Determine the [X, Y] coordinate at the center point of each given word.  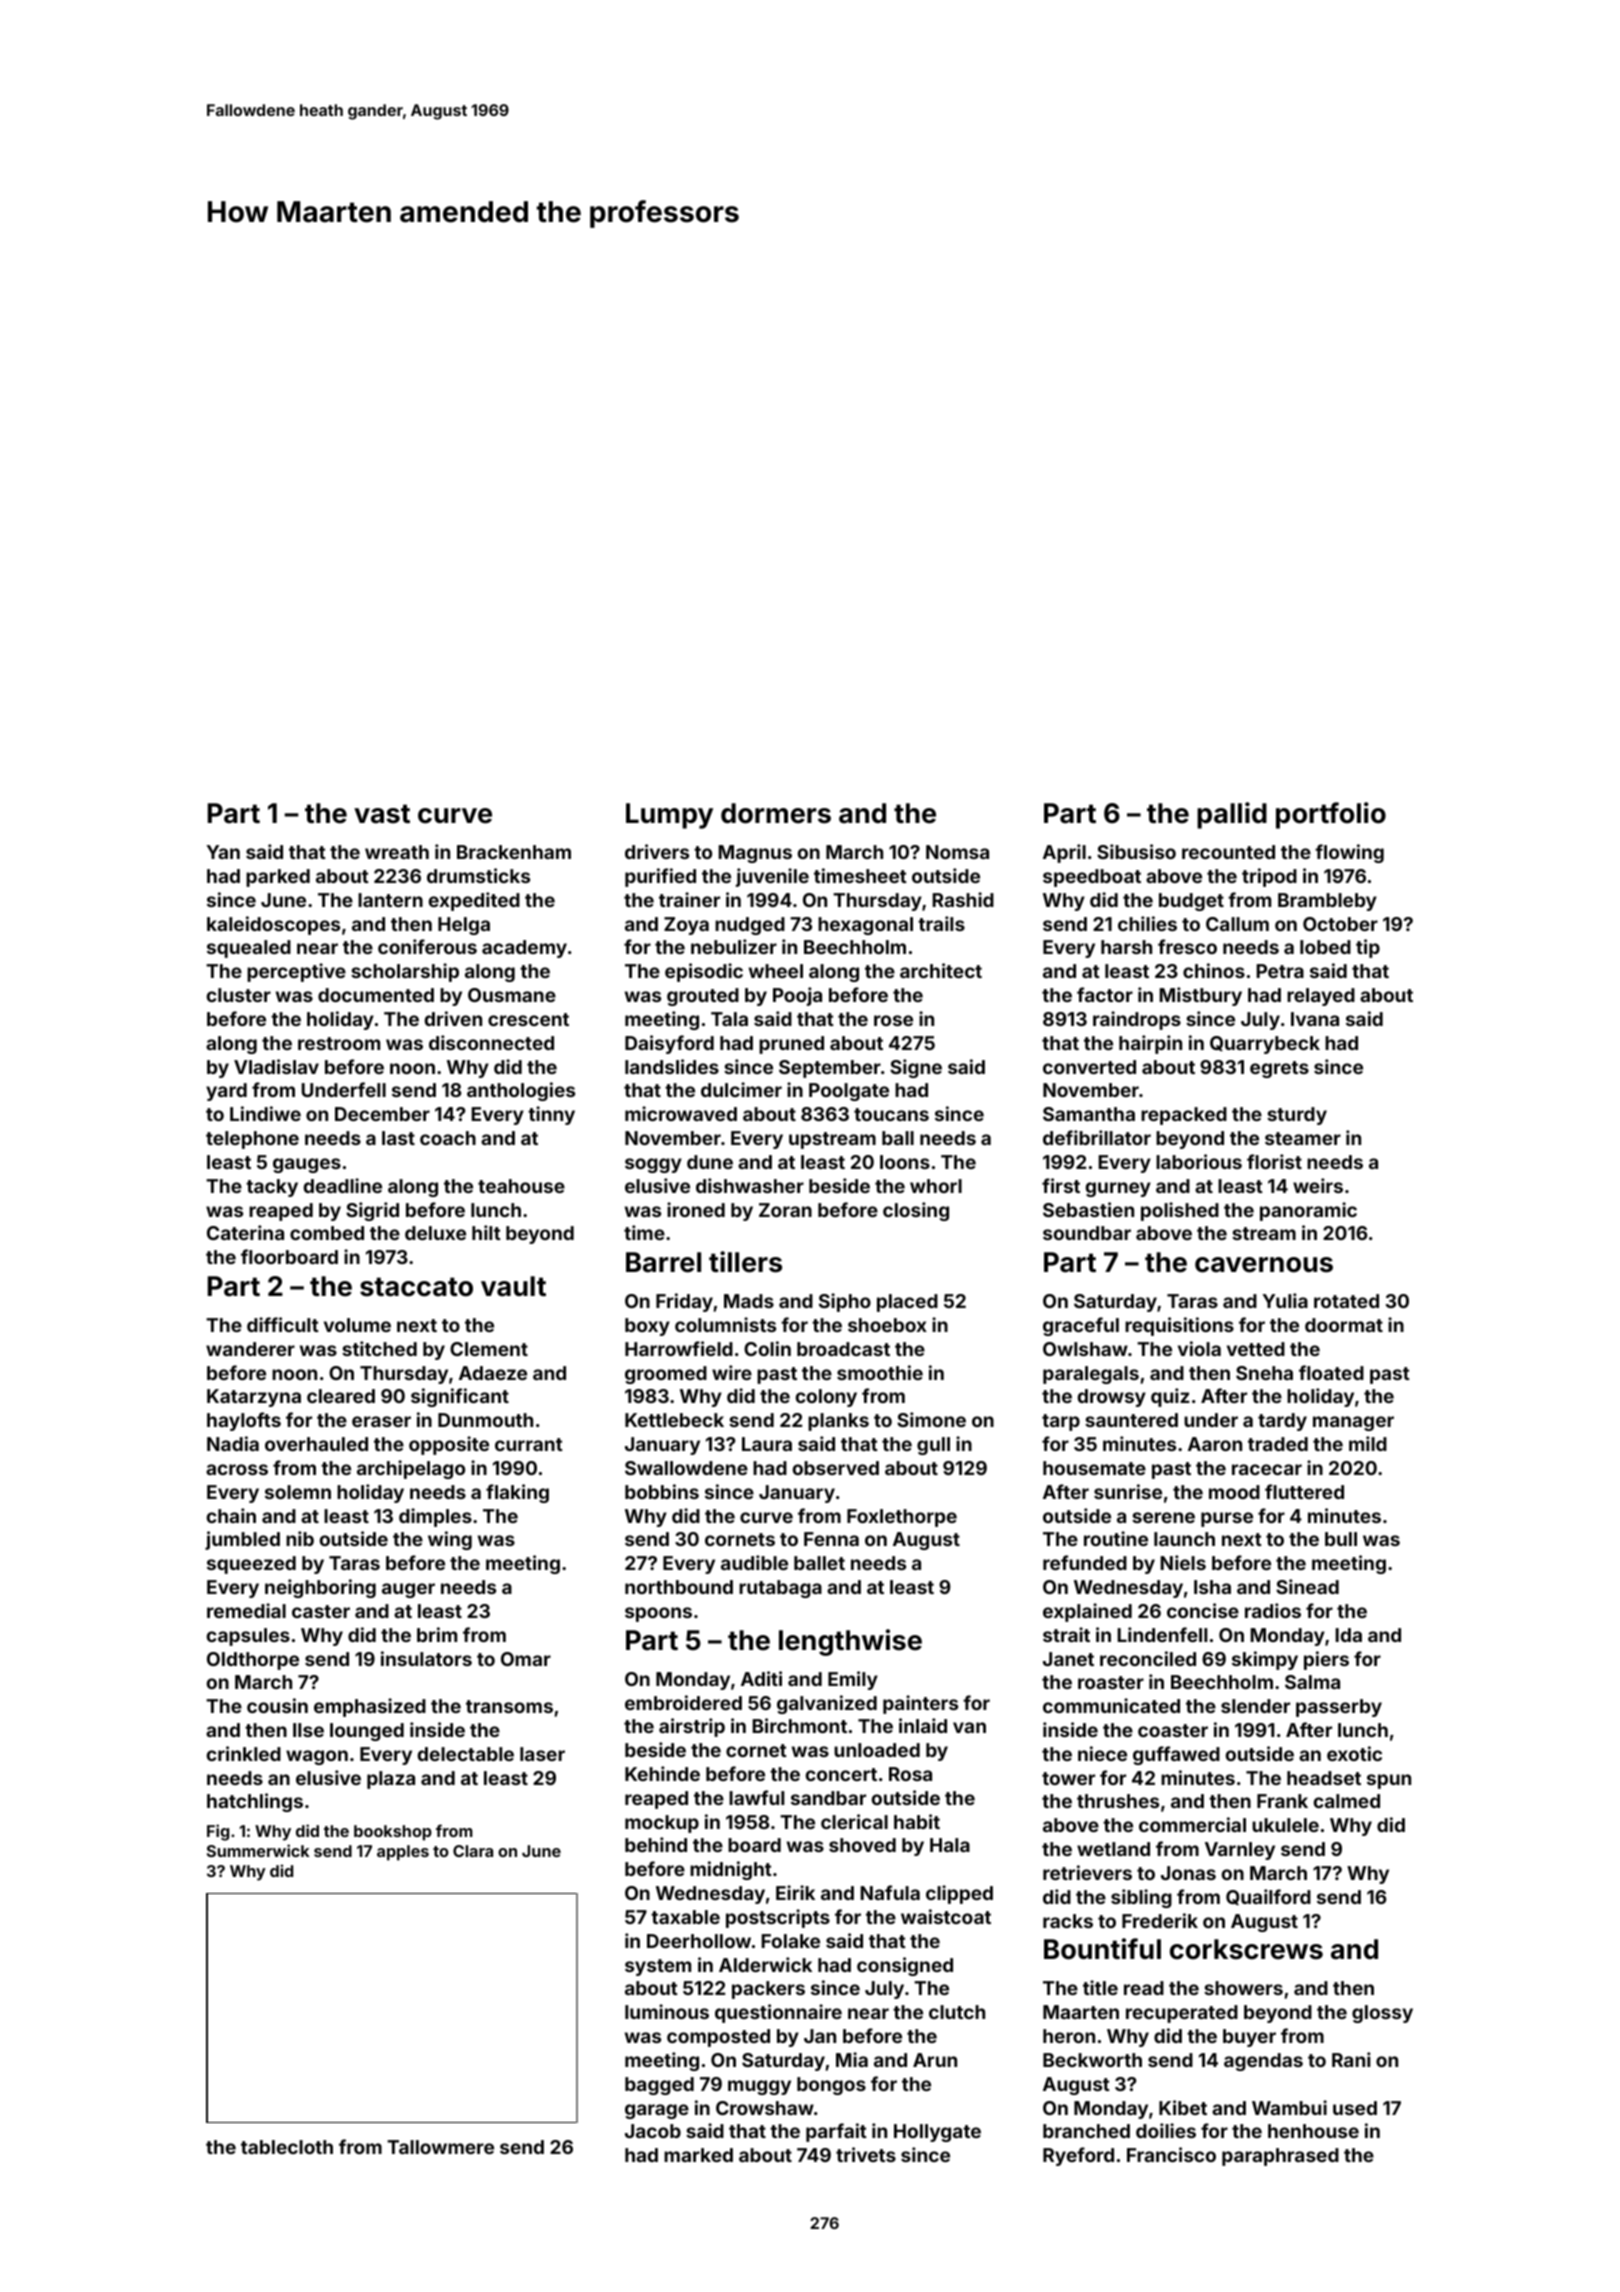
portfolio [1331, 815]
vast [382, 814]
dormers [776, 813]
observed [836, 1468]
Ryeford [1078, 2156]
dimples [435, 1517]
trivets [866, 2154]
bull [1341, 1539]
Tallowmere [440, 2147]
